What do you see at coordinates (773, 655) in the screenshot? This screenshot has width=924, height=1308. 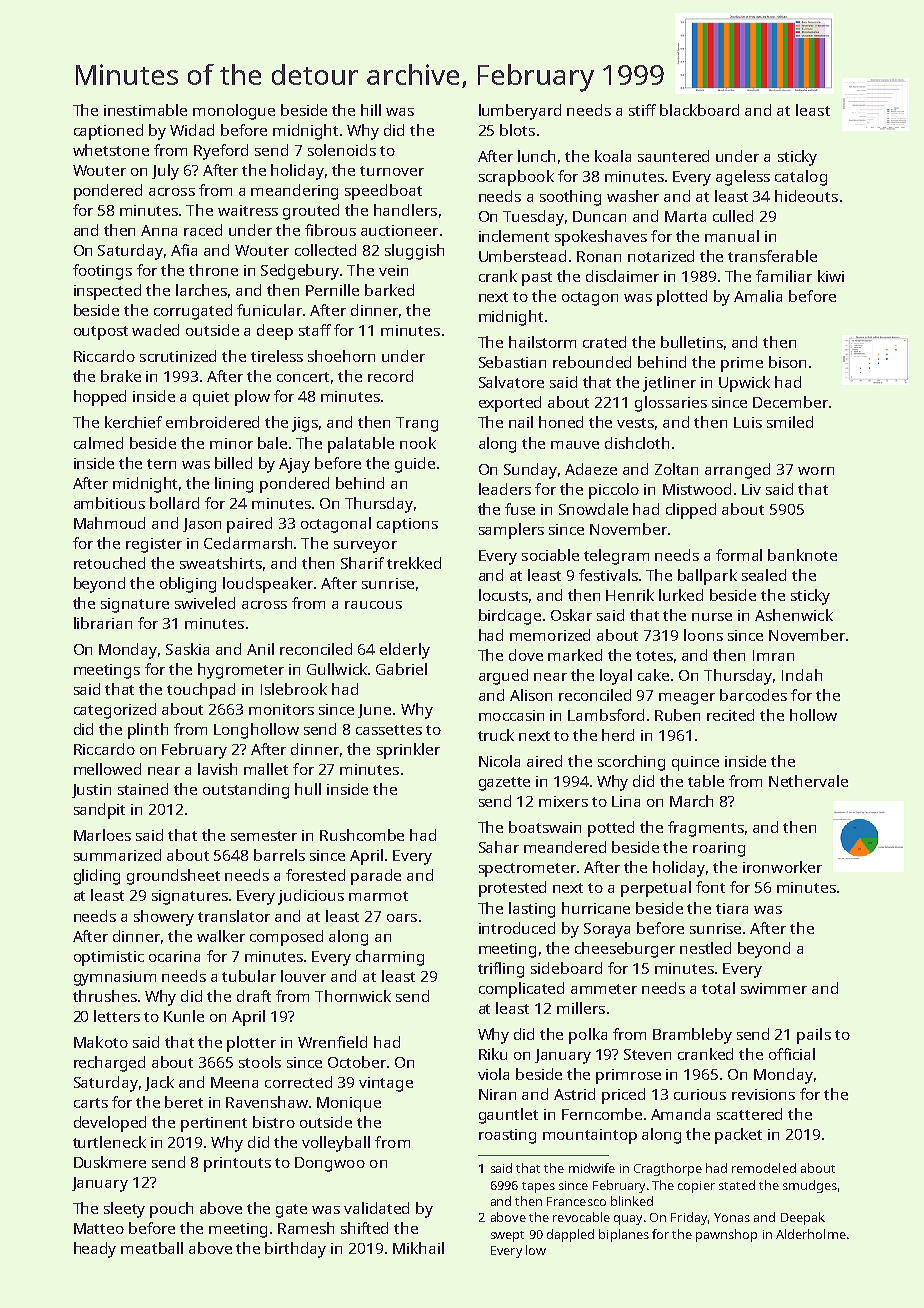 I see `Imran` at bounding box center [773, 655].
